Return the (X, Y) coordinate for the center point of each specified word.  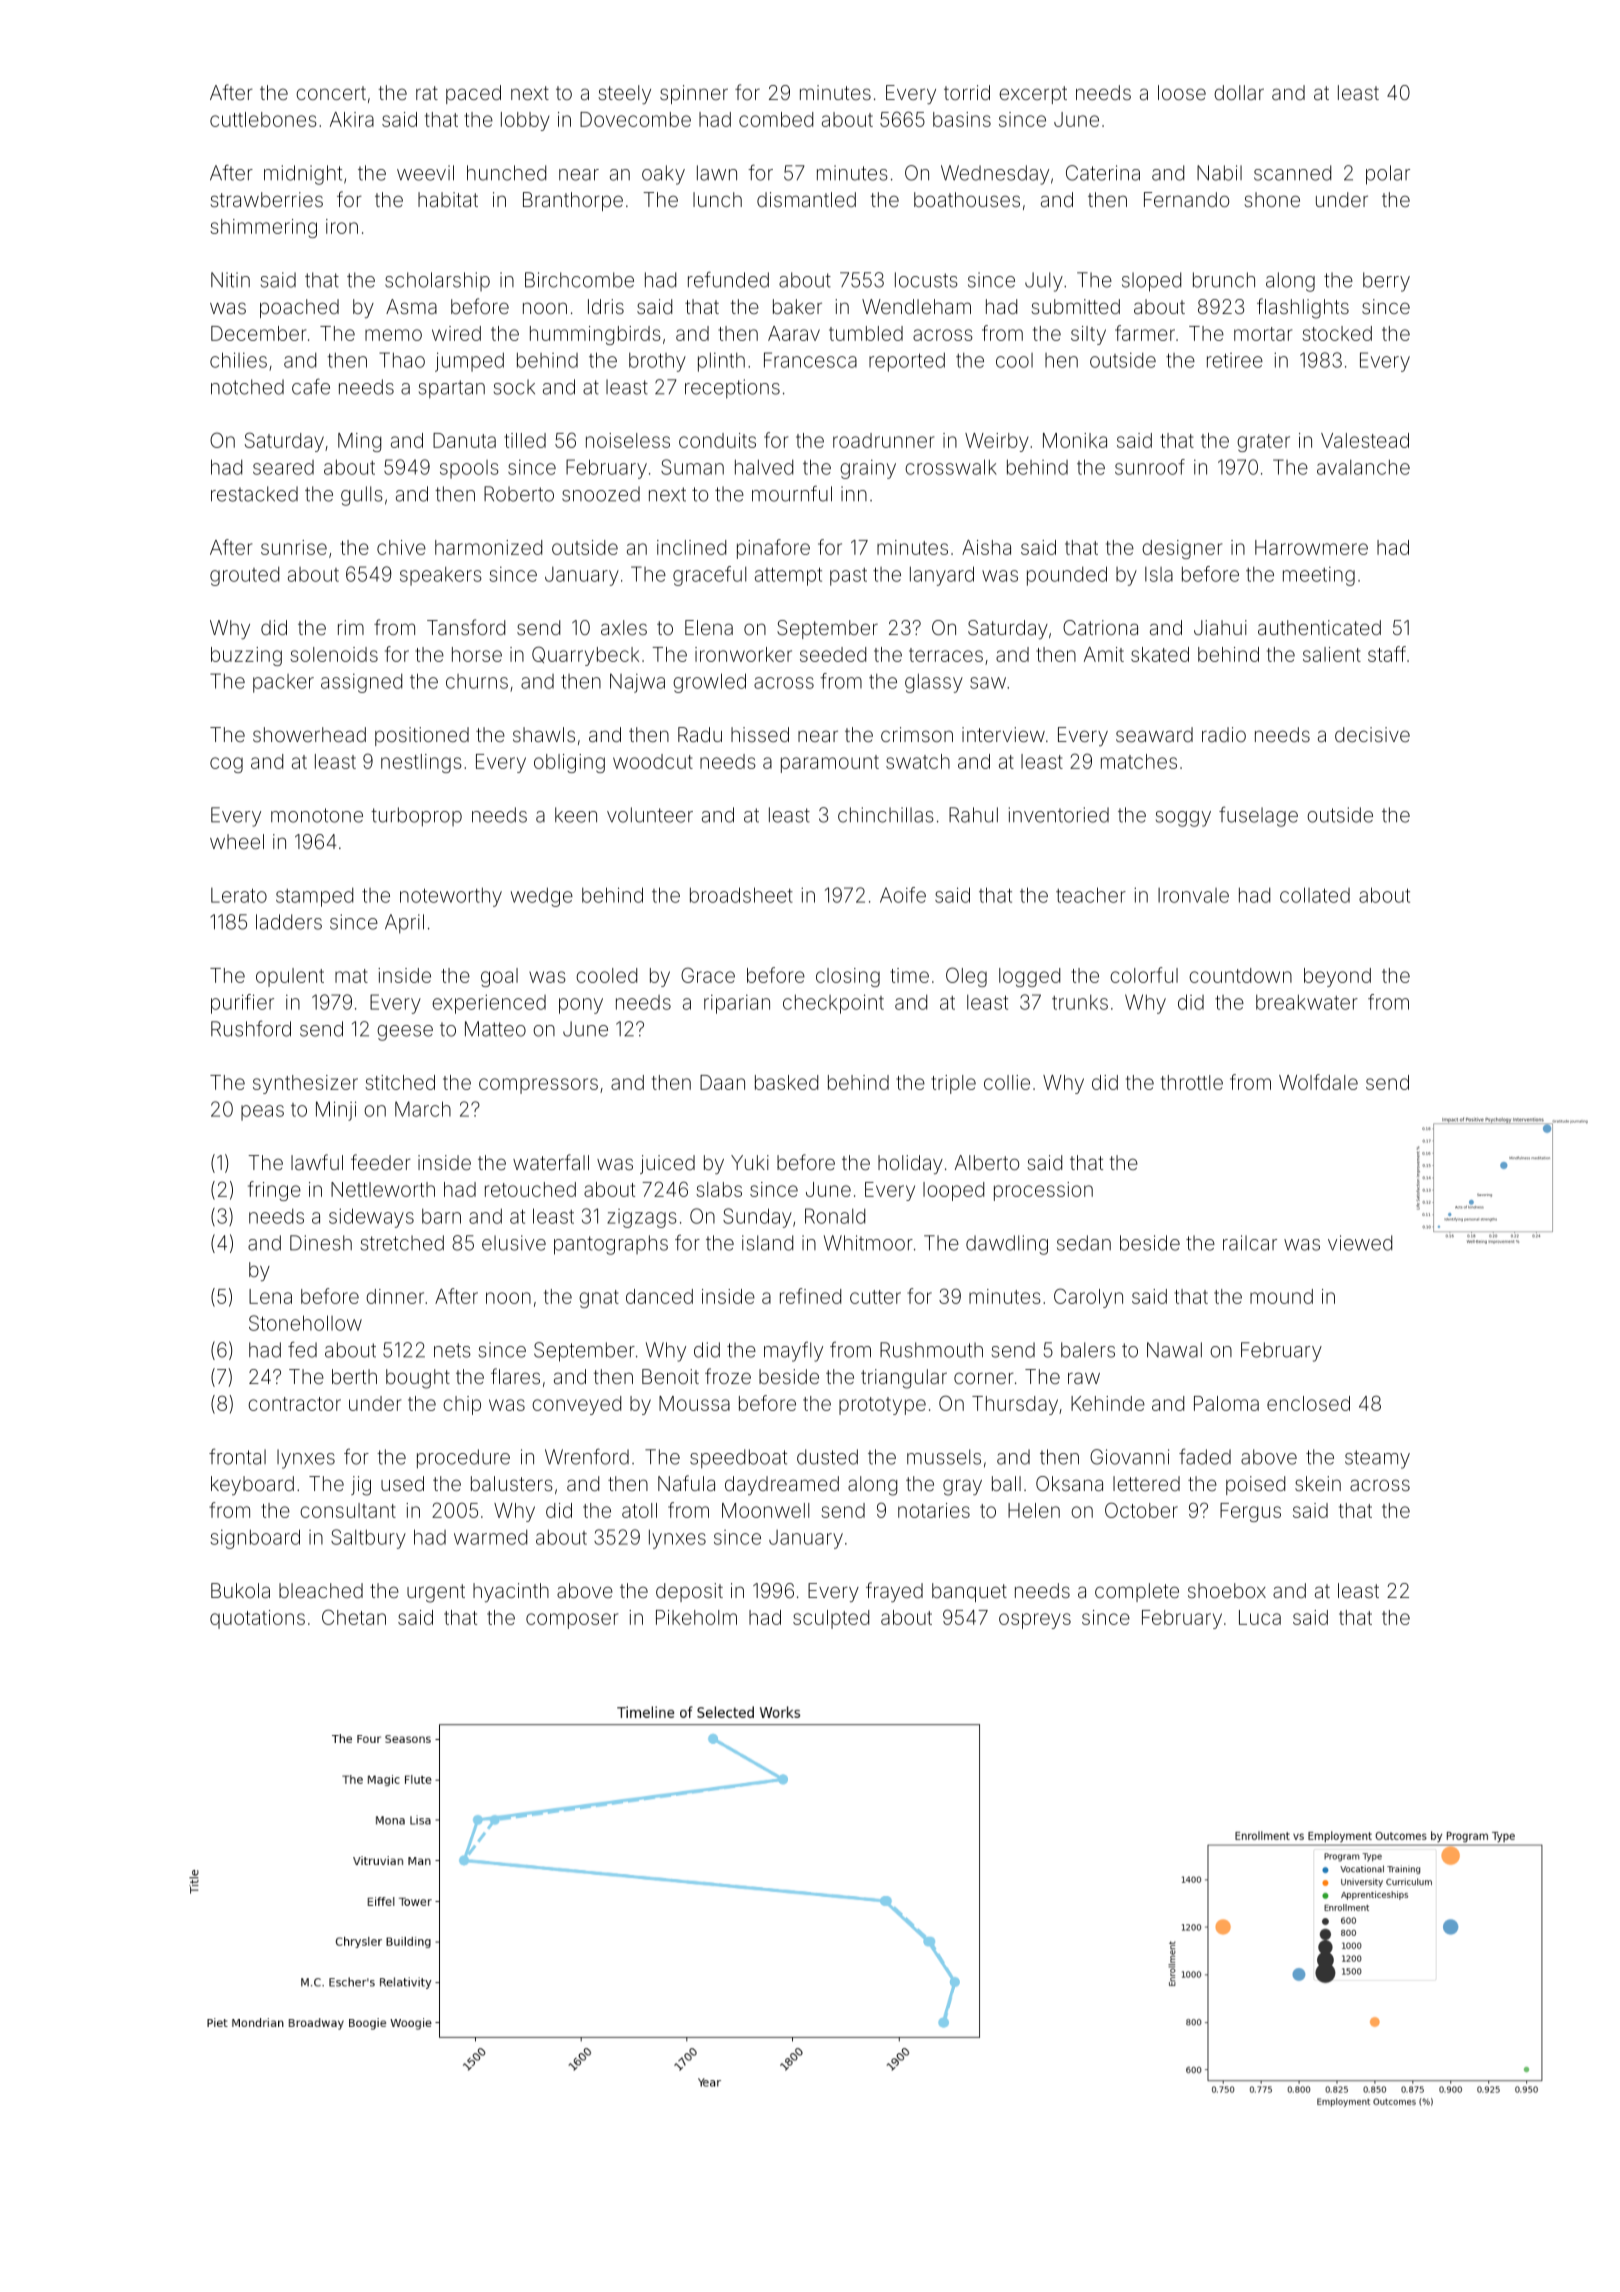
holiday (910, 1164)
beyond (1337, 977)
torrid (967, 92)
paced (473, 94)
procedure (463, 1459)
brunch (1224, 280)
